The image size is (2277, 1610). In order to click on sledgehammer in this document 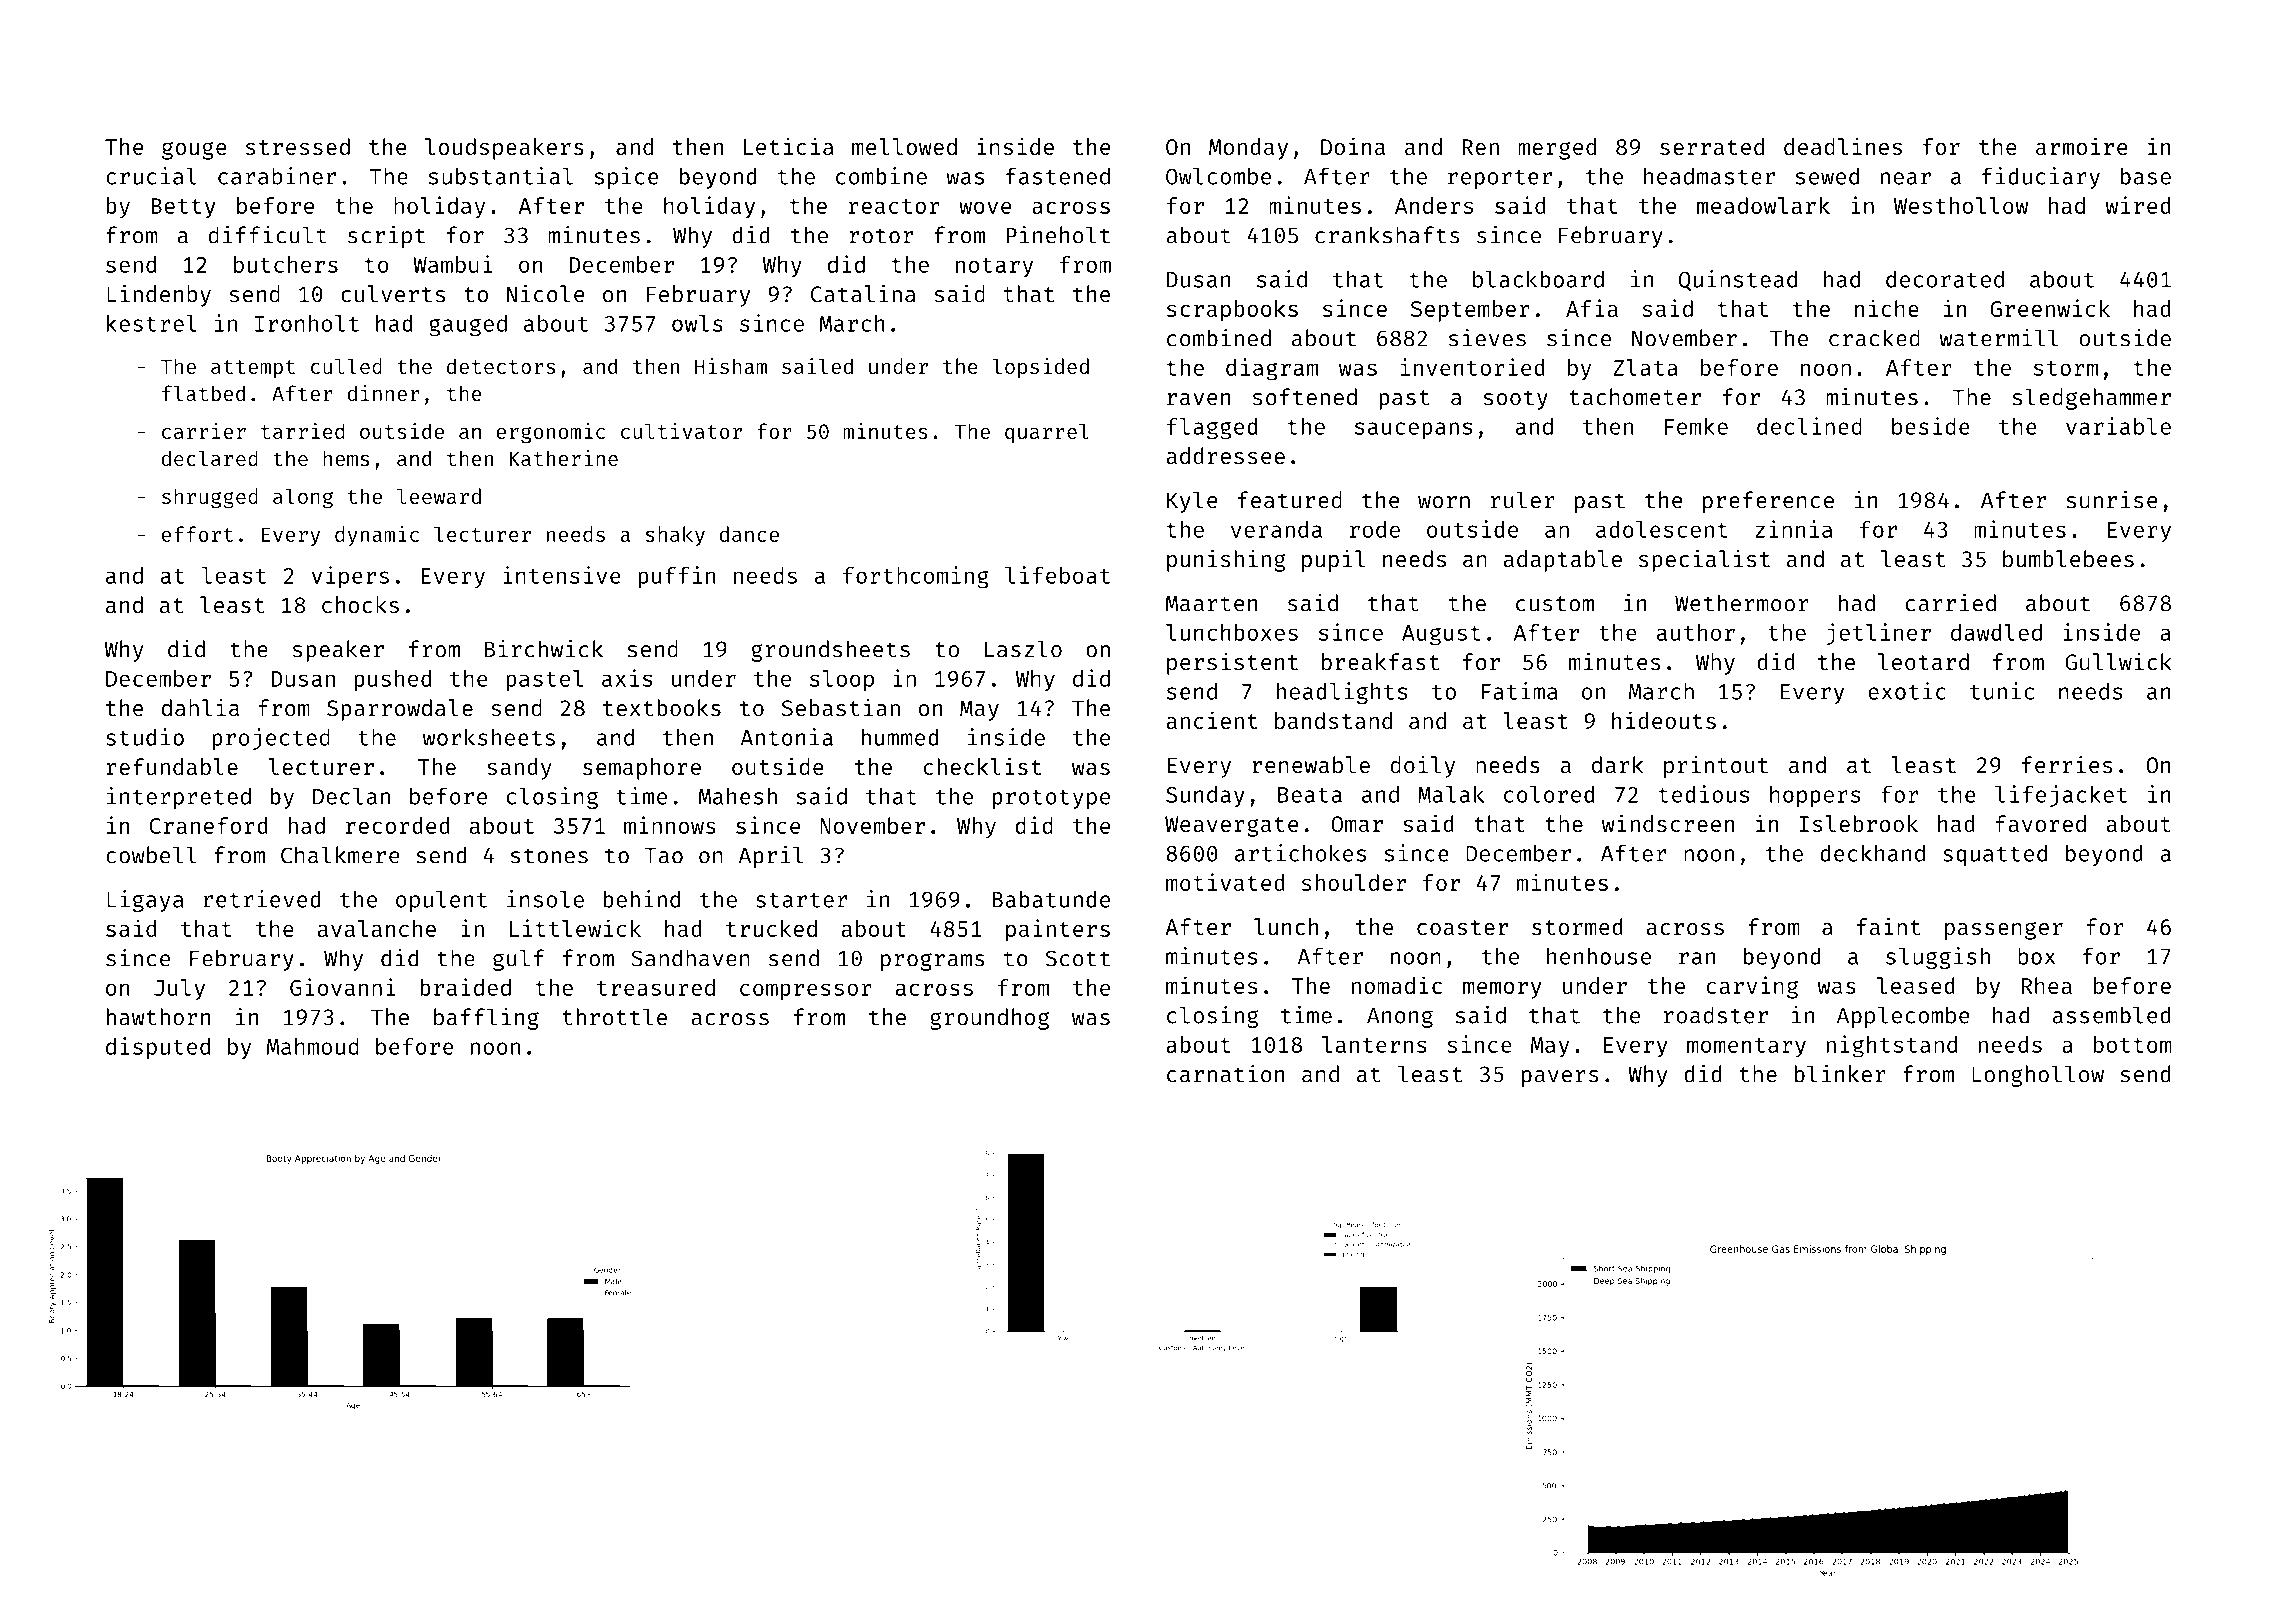, I will do `click(2091, 399)`.
